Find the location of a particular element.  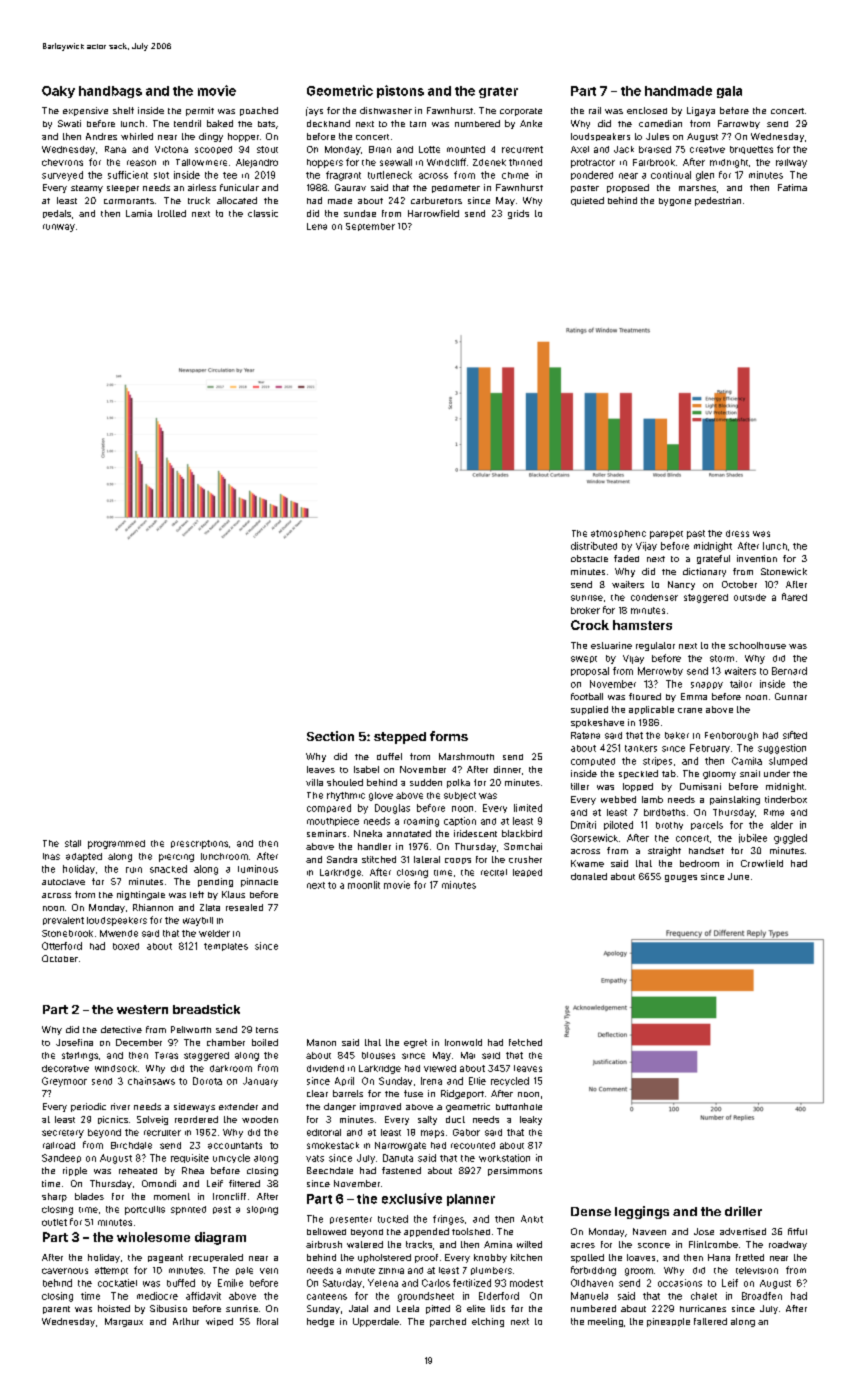

breadstick is located at coordinates (206, 1009).
